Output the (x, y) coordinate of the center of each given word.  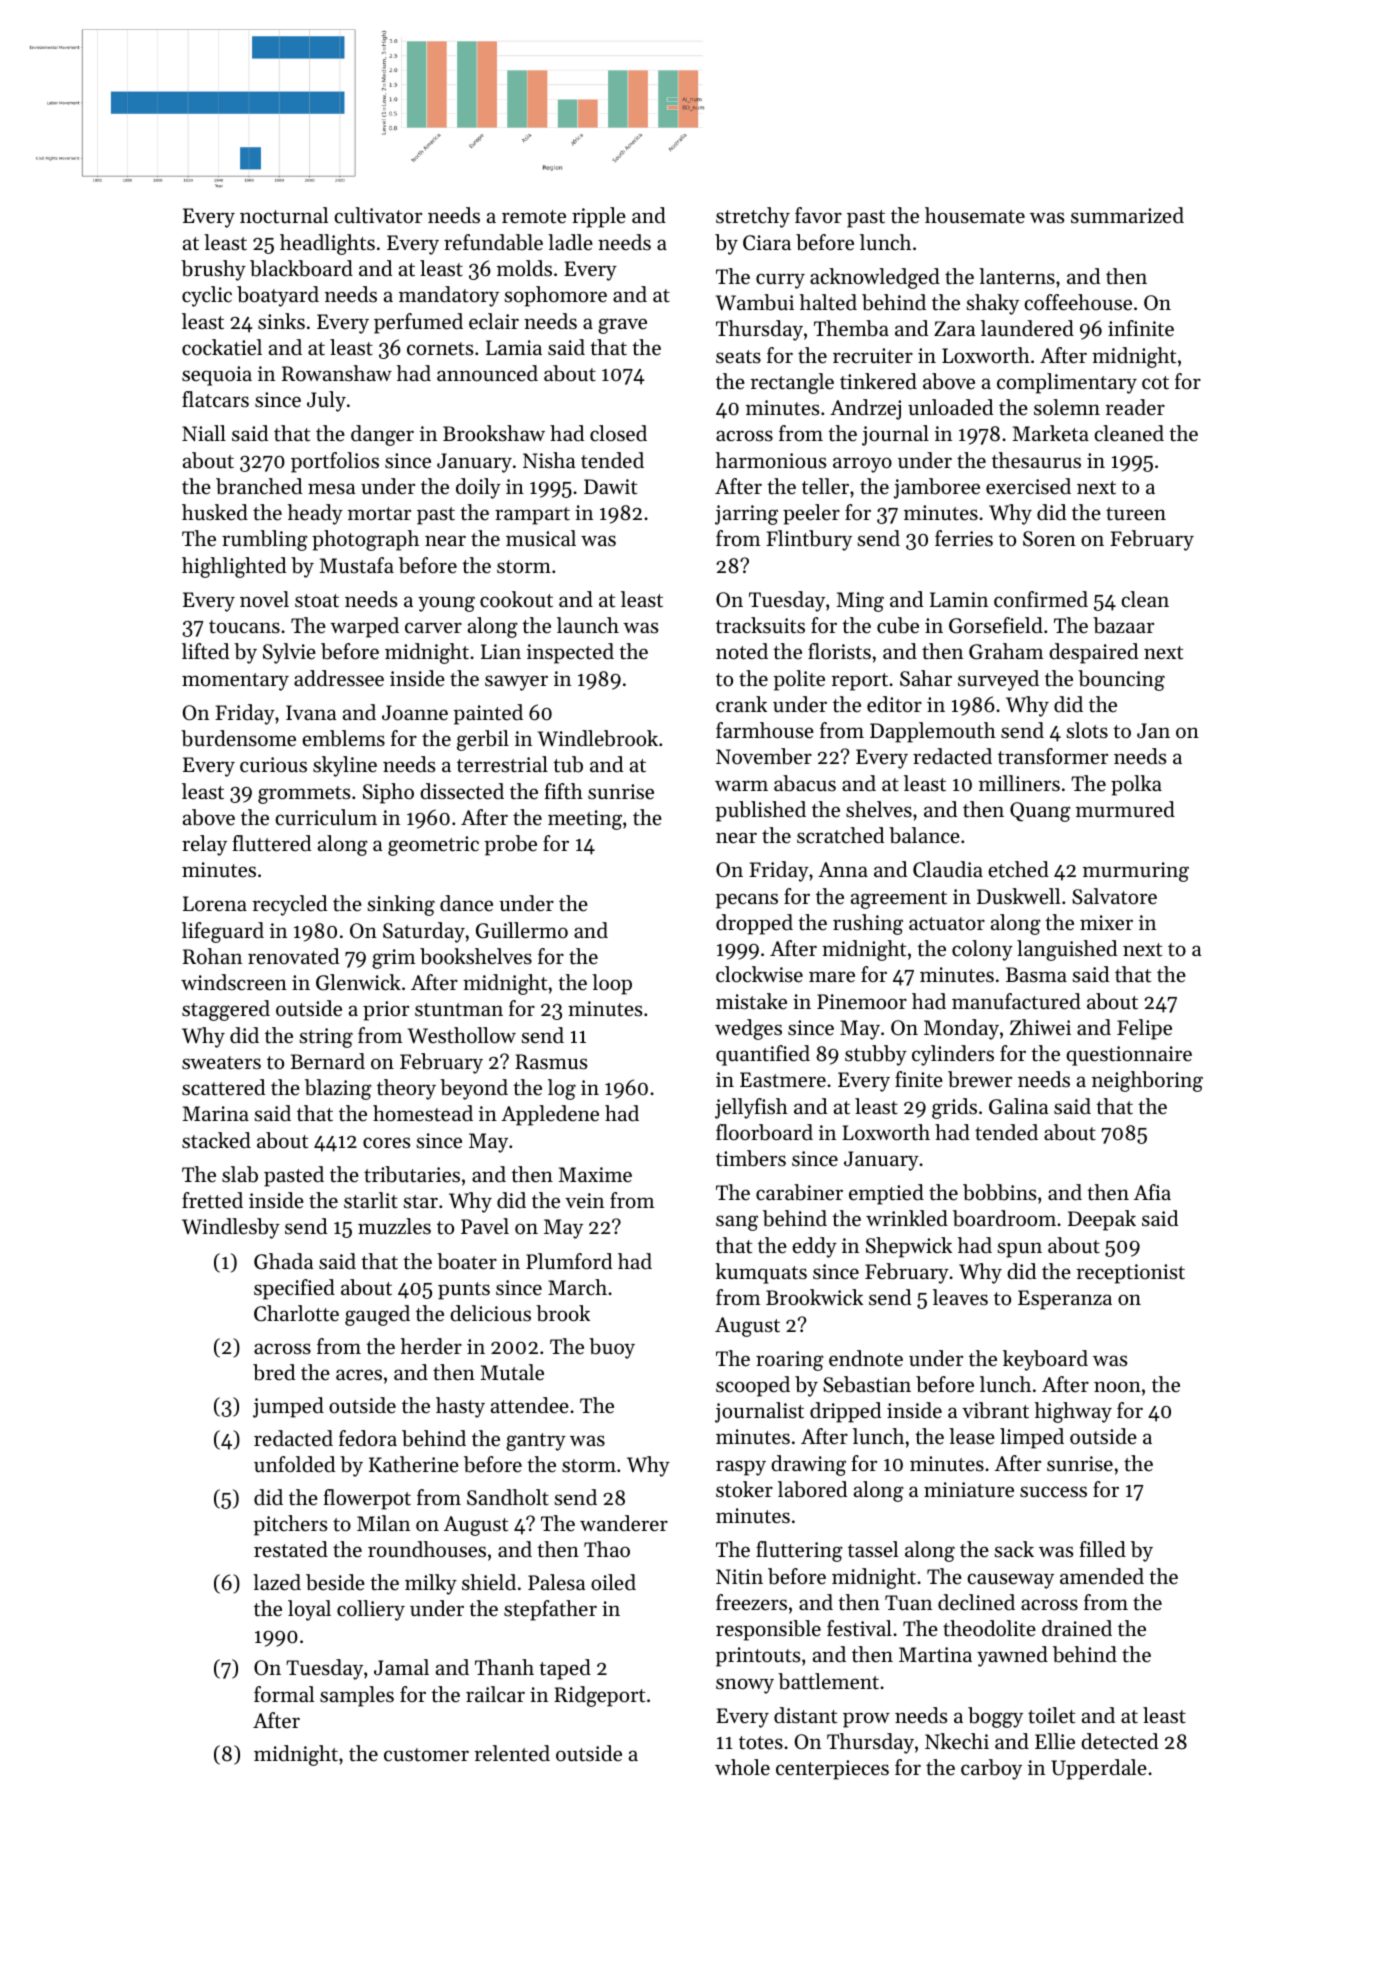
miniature (969, 1490)
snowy (745, 1686)
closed (618, 433)
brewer (980, 1079)
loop (612, 984)
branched (259, 486)
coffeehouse (1078, 302)
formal (284, 1694)
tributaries (412, 1174)
